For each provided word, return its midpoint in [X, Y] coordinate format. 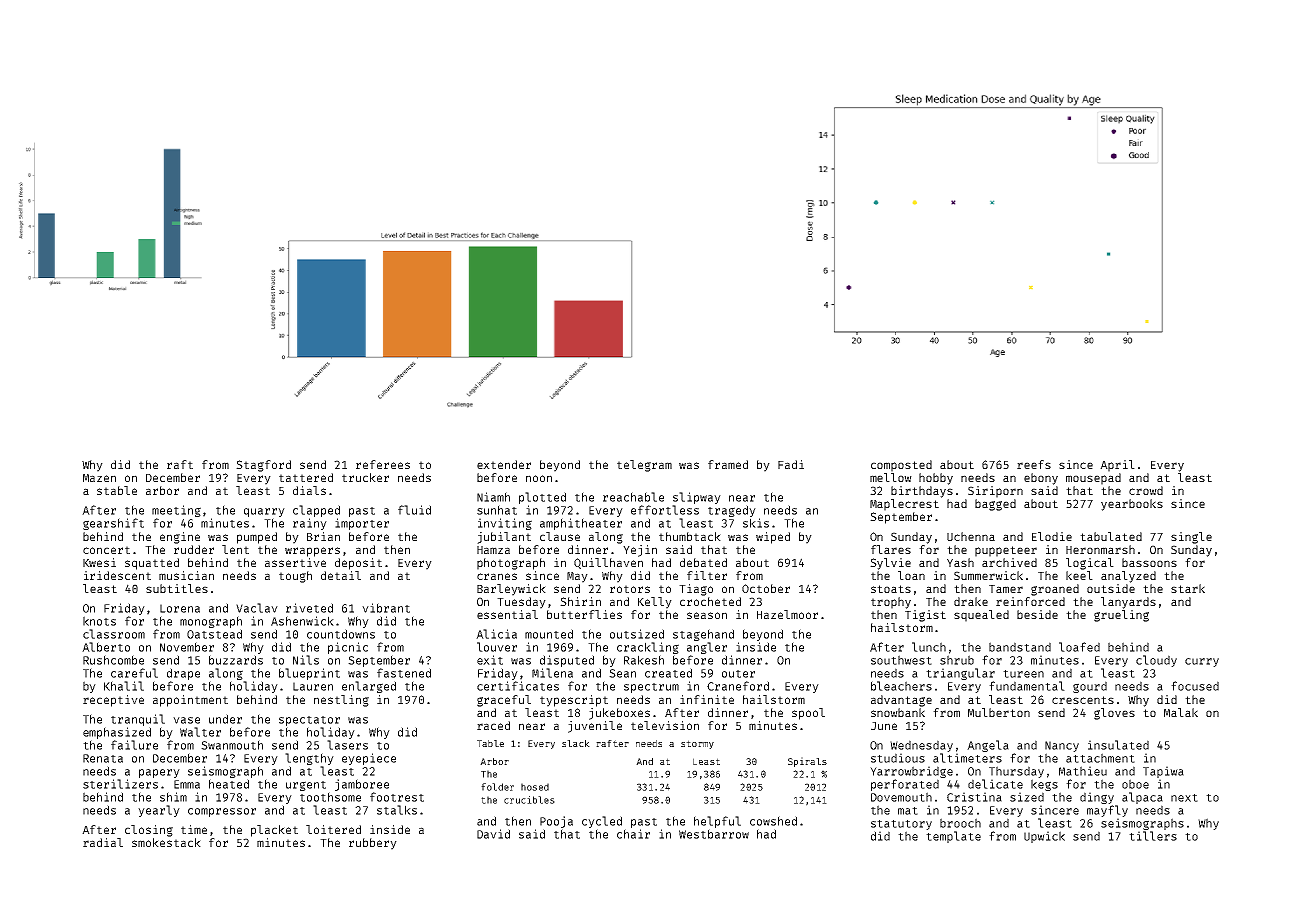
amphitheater [581, 524]
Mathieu [1083, 771]
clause [560, 536]
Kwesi [99, 562]
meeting [176, 511]
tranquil [138, 720]
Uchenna [971, 536]
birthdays [922, 492]
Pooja [556, 822]
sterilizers [120, 784]
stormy [697, 744]
